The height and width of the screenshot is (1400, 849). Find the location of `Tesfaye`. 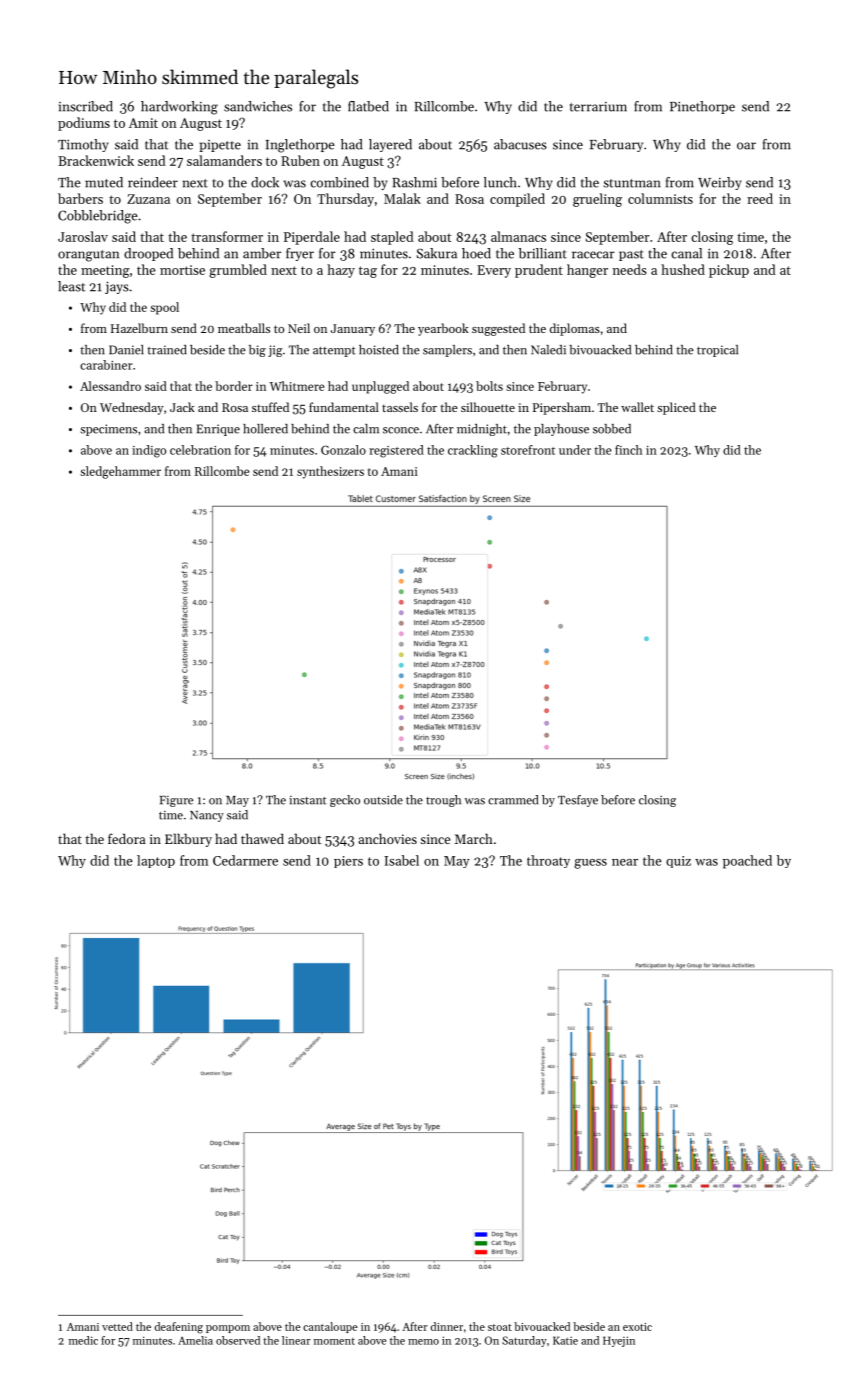

Tesfaye is located at coordinates (578, 801).
